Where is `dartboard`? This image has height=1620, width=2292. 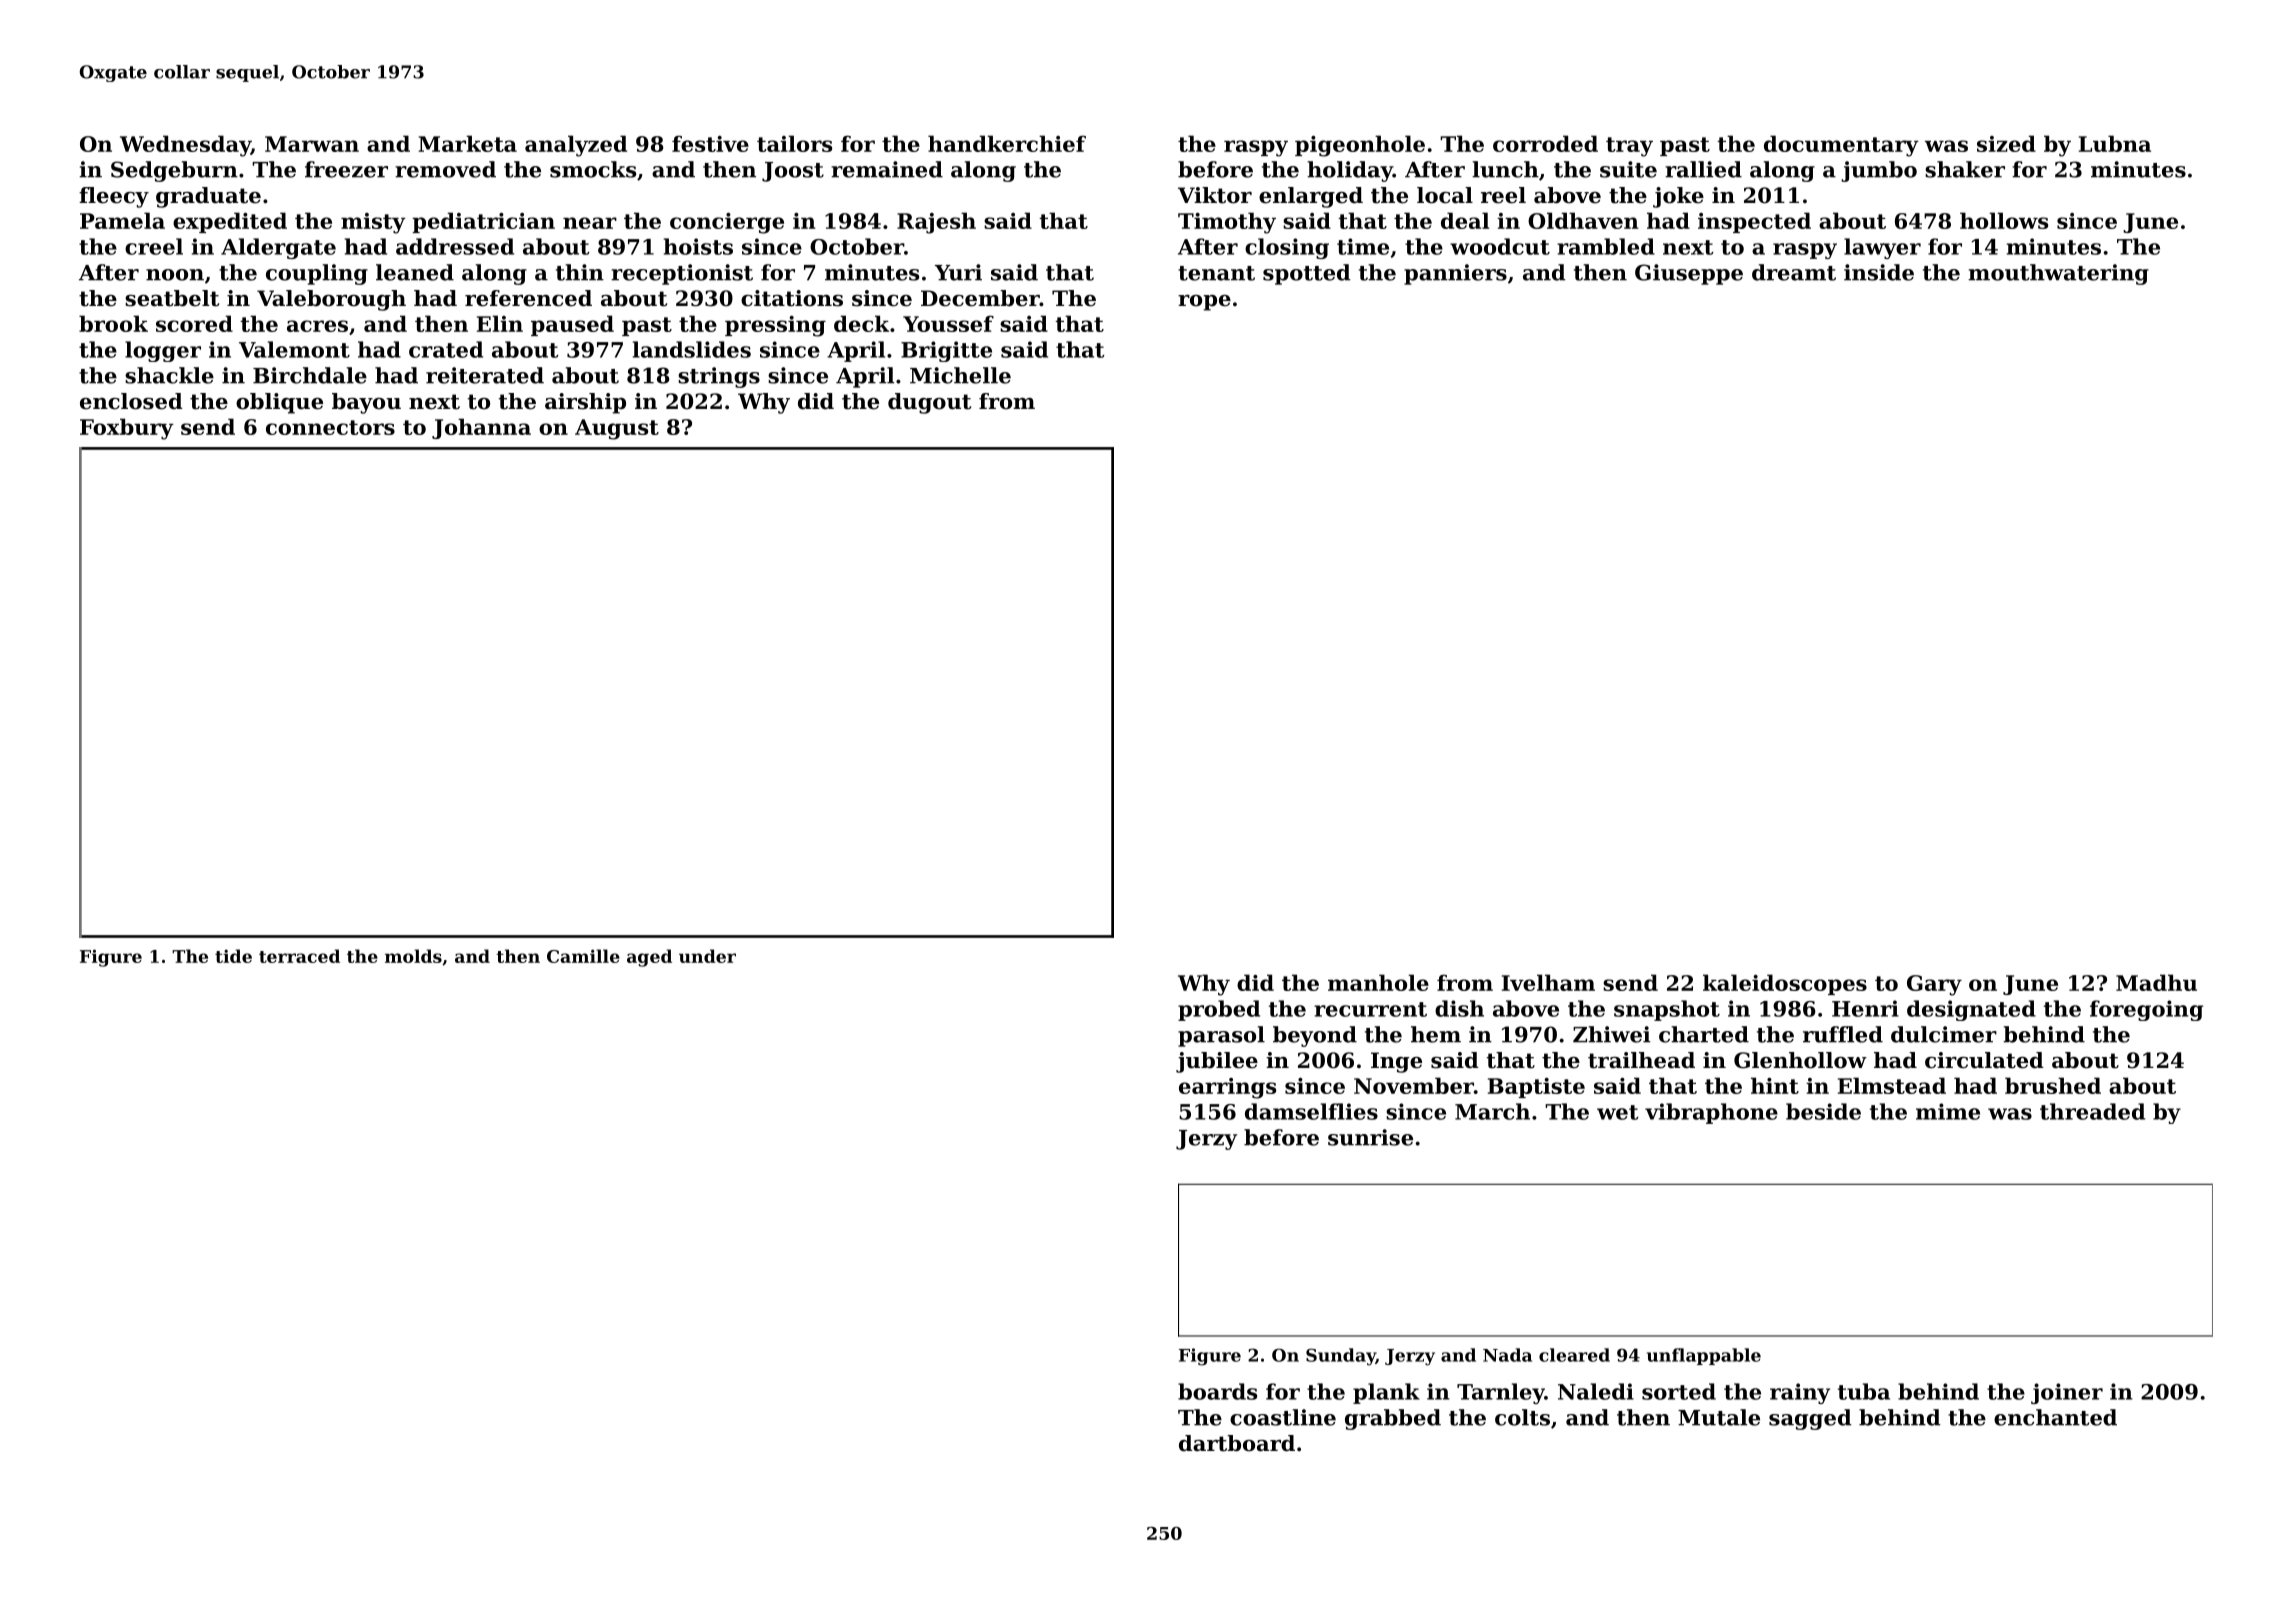 dartboard is located at coordinates (1237, 1443).
